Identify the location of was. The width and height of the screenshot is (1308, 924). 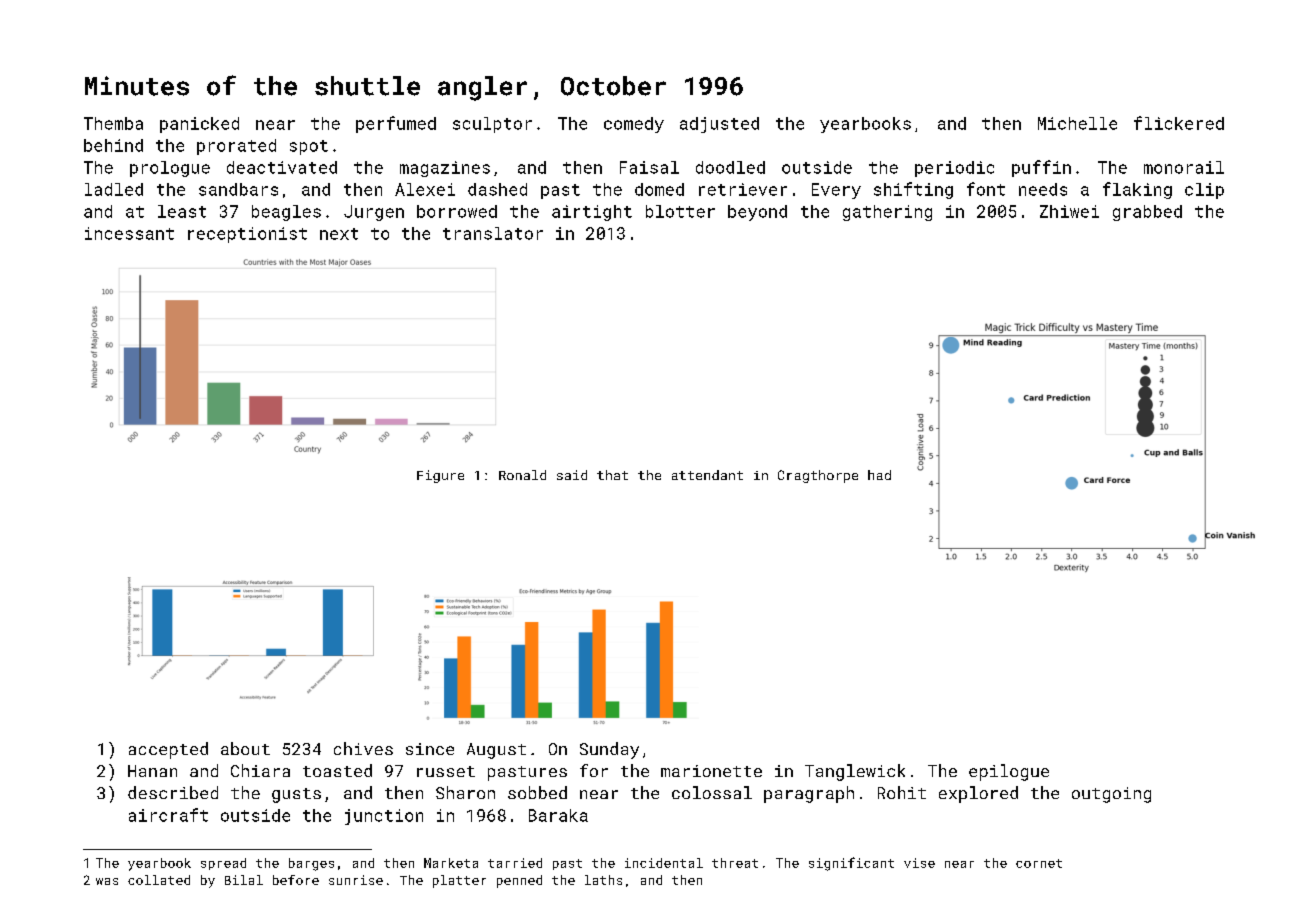
(107, 881).
